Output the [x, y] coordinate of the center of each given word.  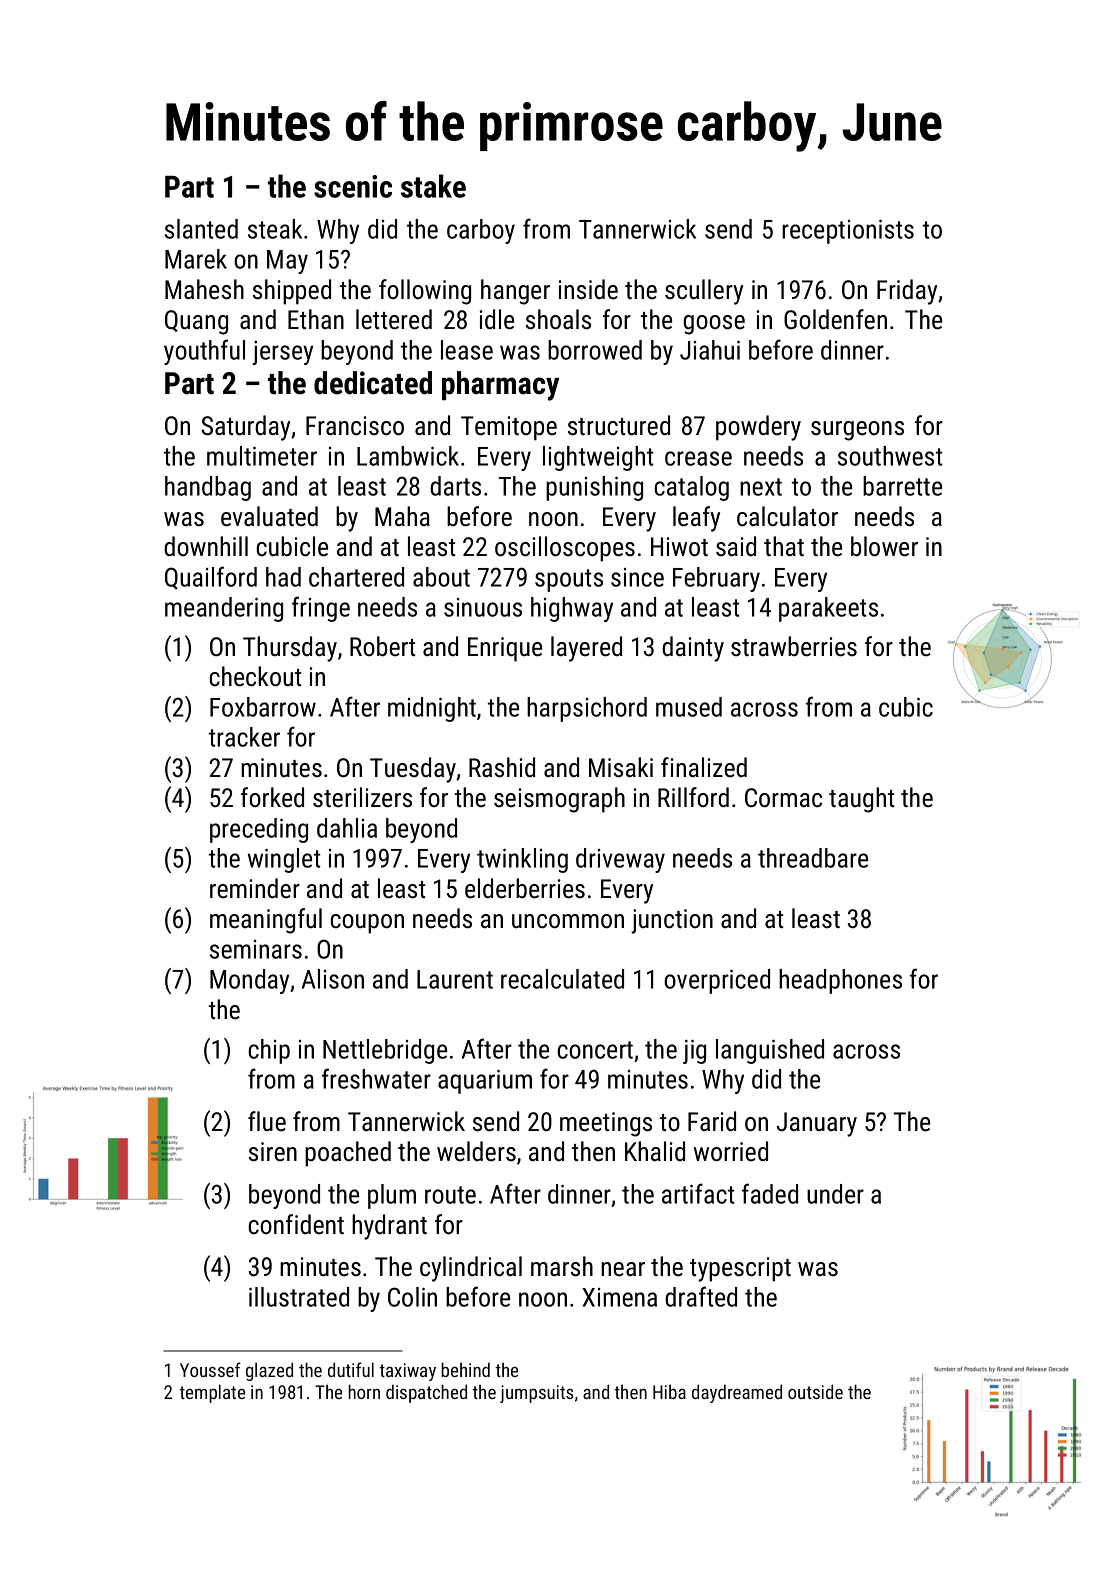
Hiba [669, 1392]
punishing [594, 488]
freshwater [376, 1078]
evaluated [269, 516]
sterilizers [362, 797]
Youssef [210, 1369]
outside [815, 1391]
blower [884, 546]
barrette [902, 486]
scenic [353, 186]
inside [588, 289]
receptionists [848, 231]
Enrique [505, 649]
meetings [606, 1124]
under [835, 1194]
